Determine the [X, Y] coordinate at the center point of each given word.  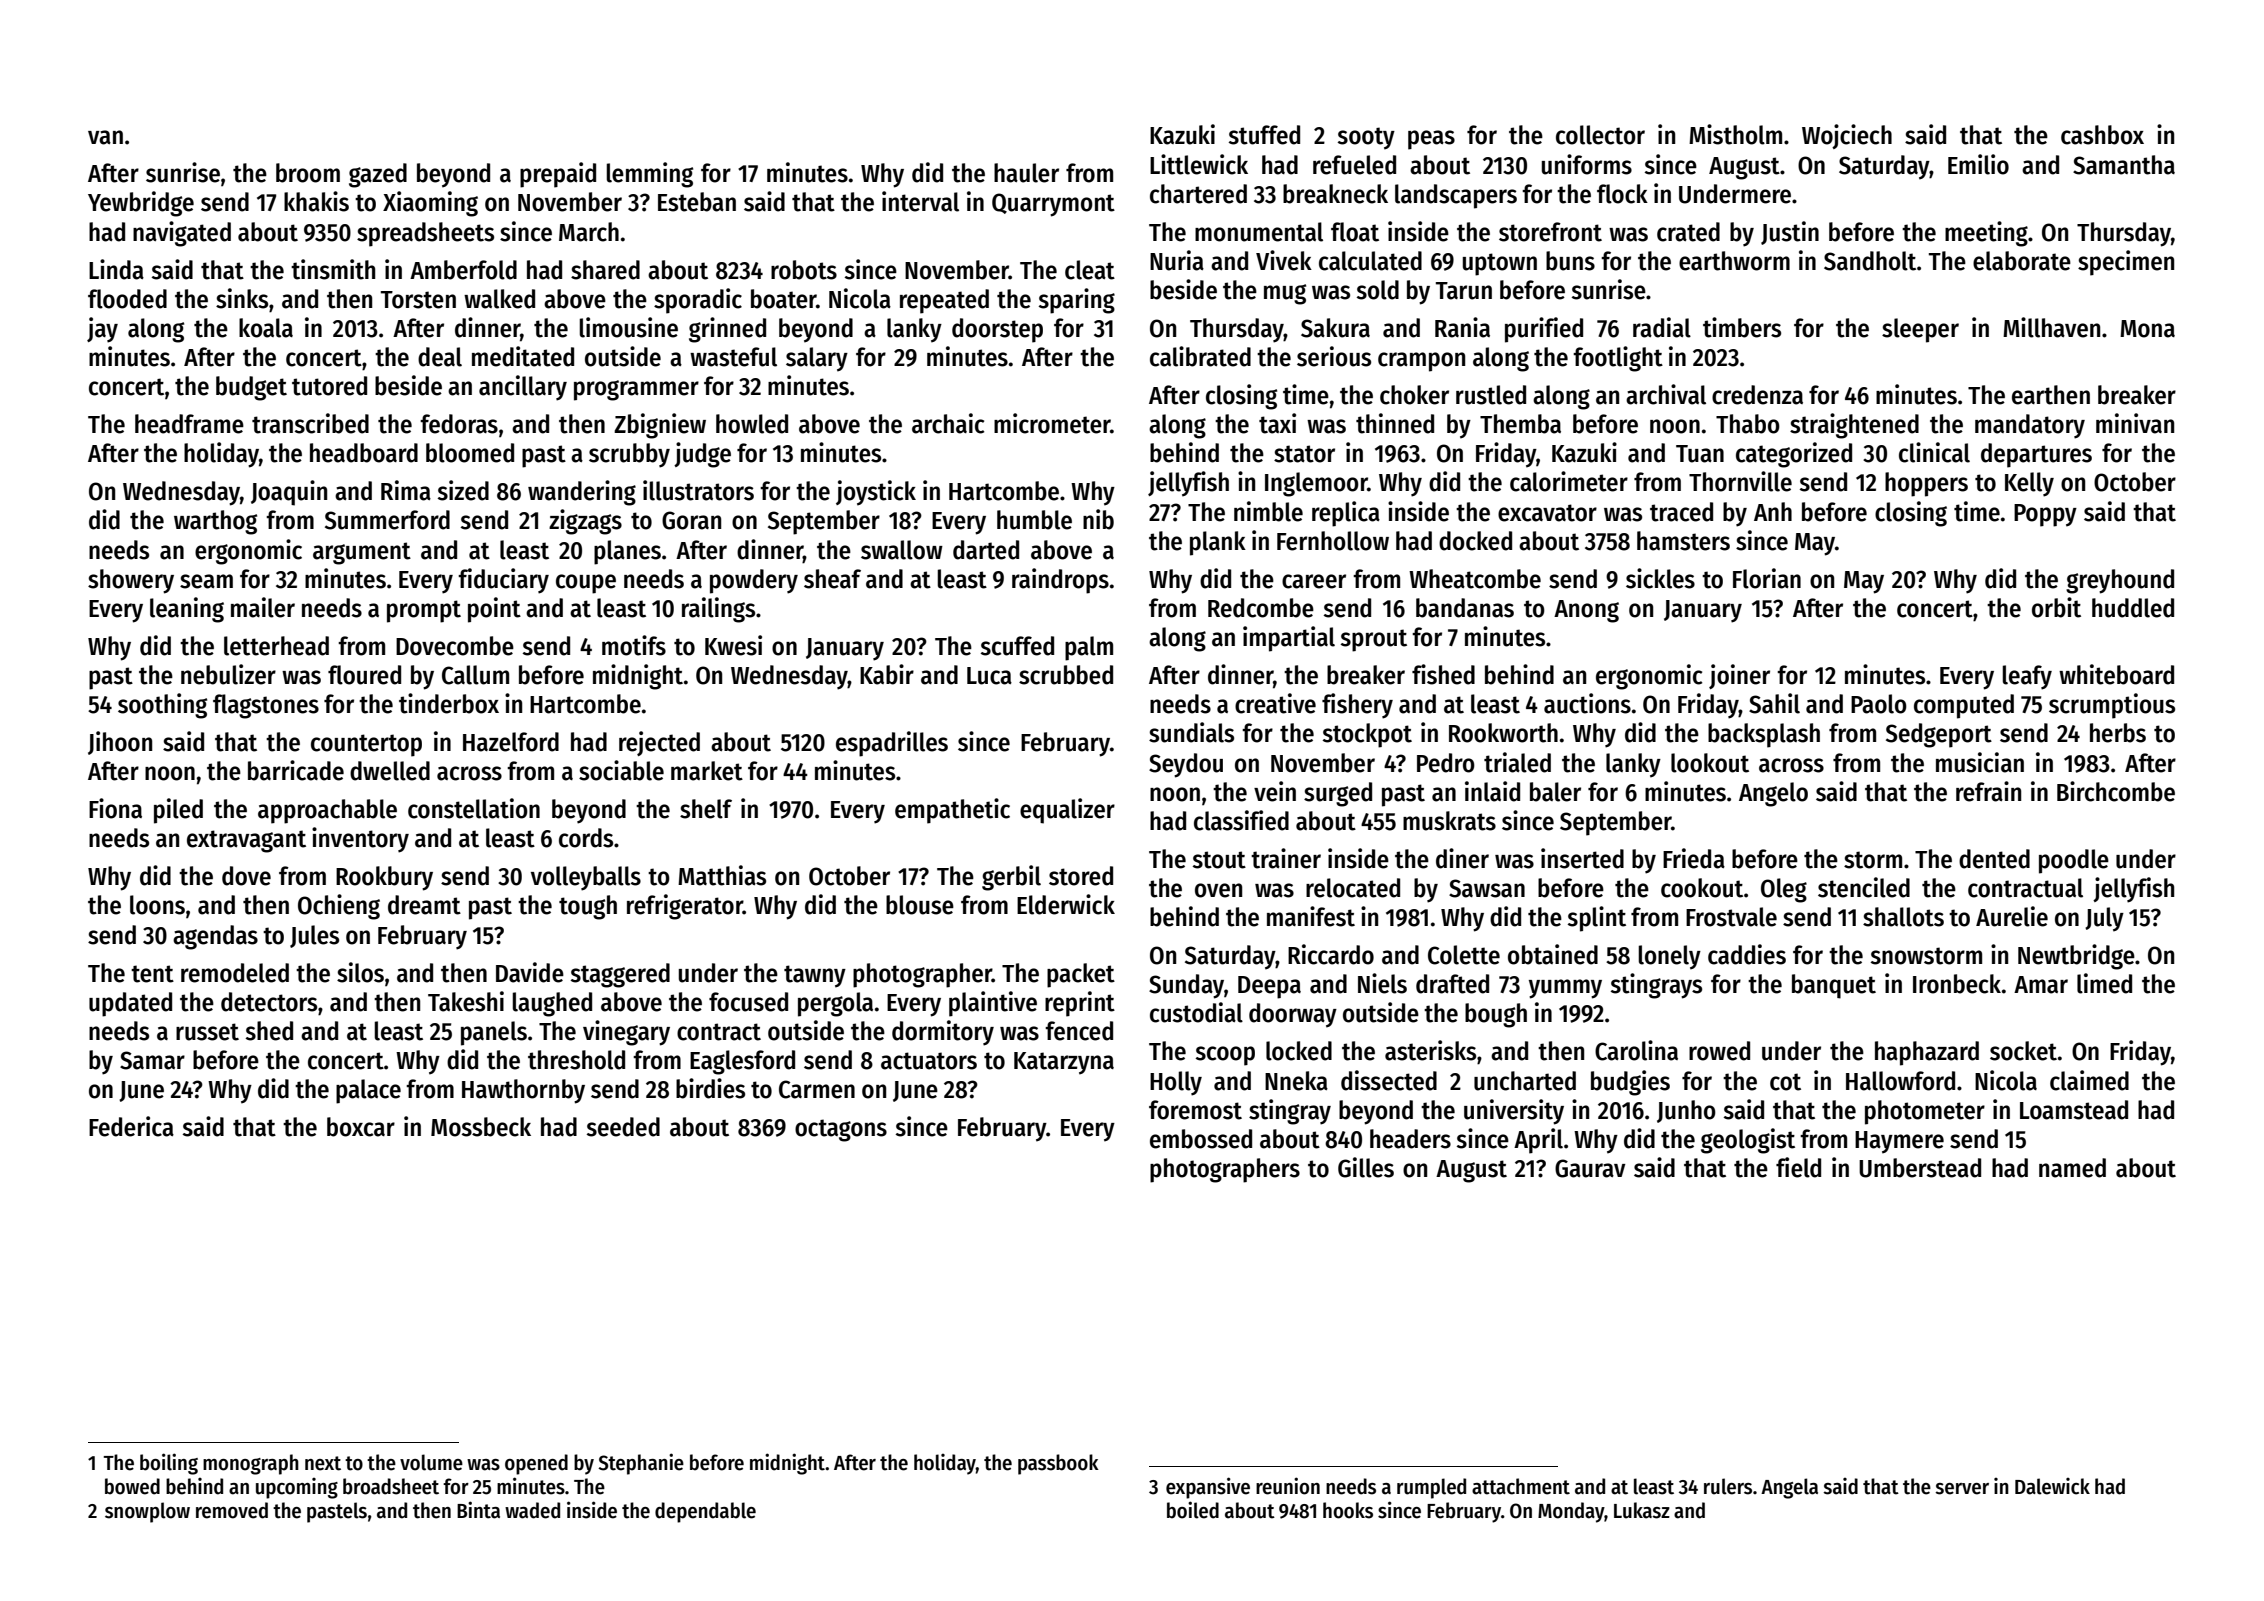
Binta [478, 1510]
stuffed [1264, 135]
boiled [1193, 1510]
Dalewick [2052, 1486]
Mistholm [1735, 134]
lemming [649, 175]
